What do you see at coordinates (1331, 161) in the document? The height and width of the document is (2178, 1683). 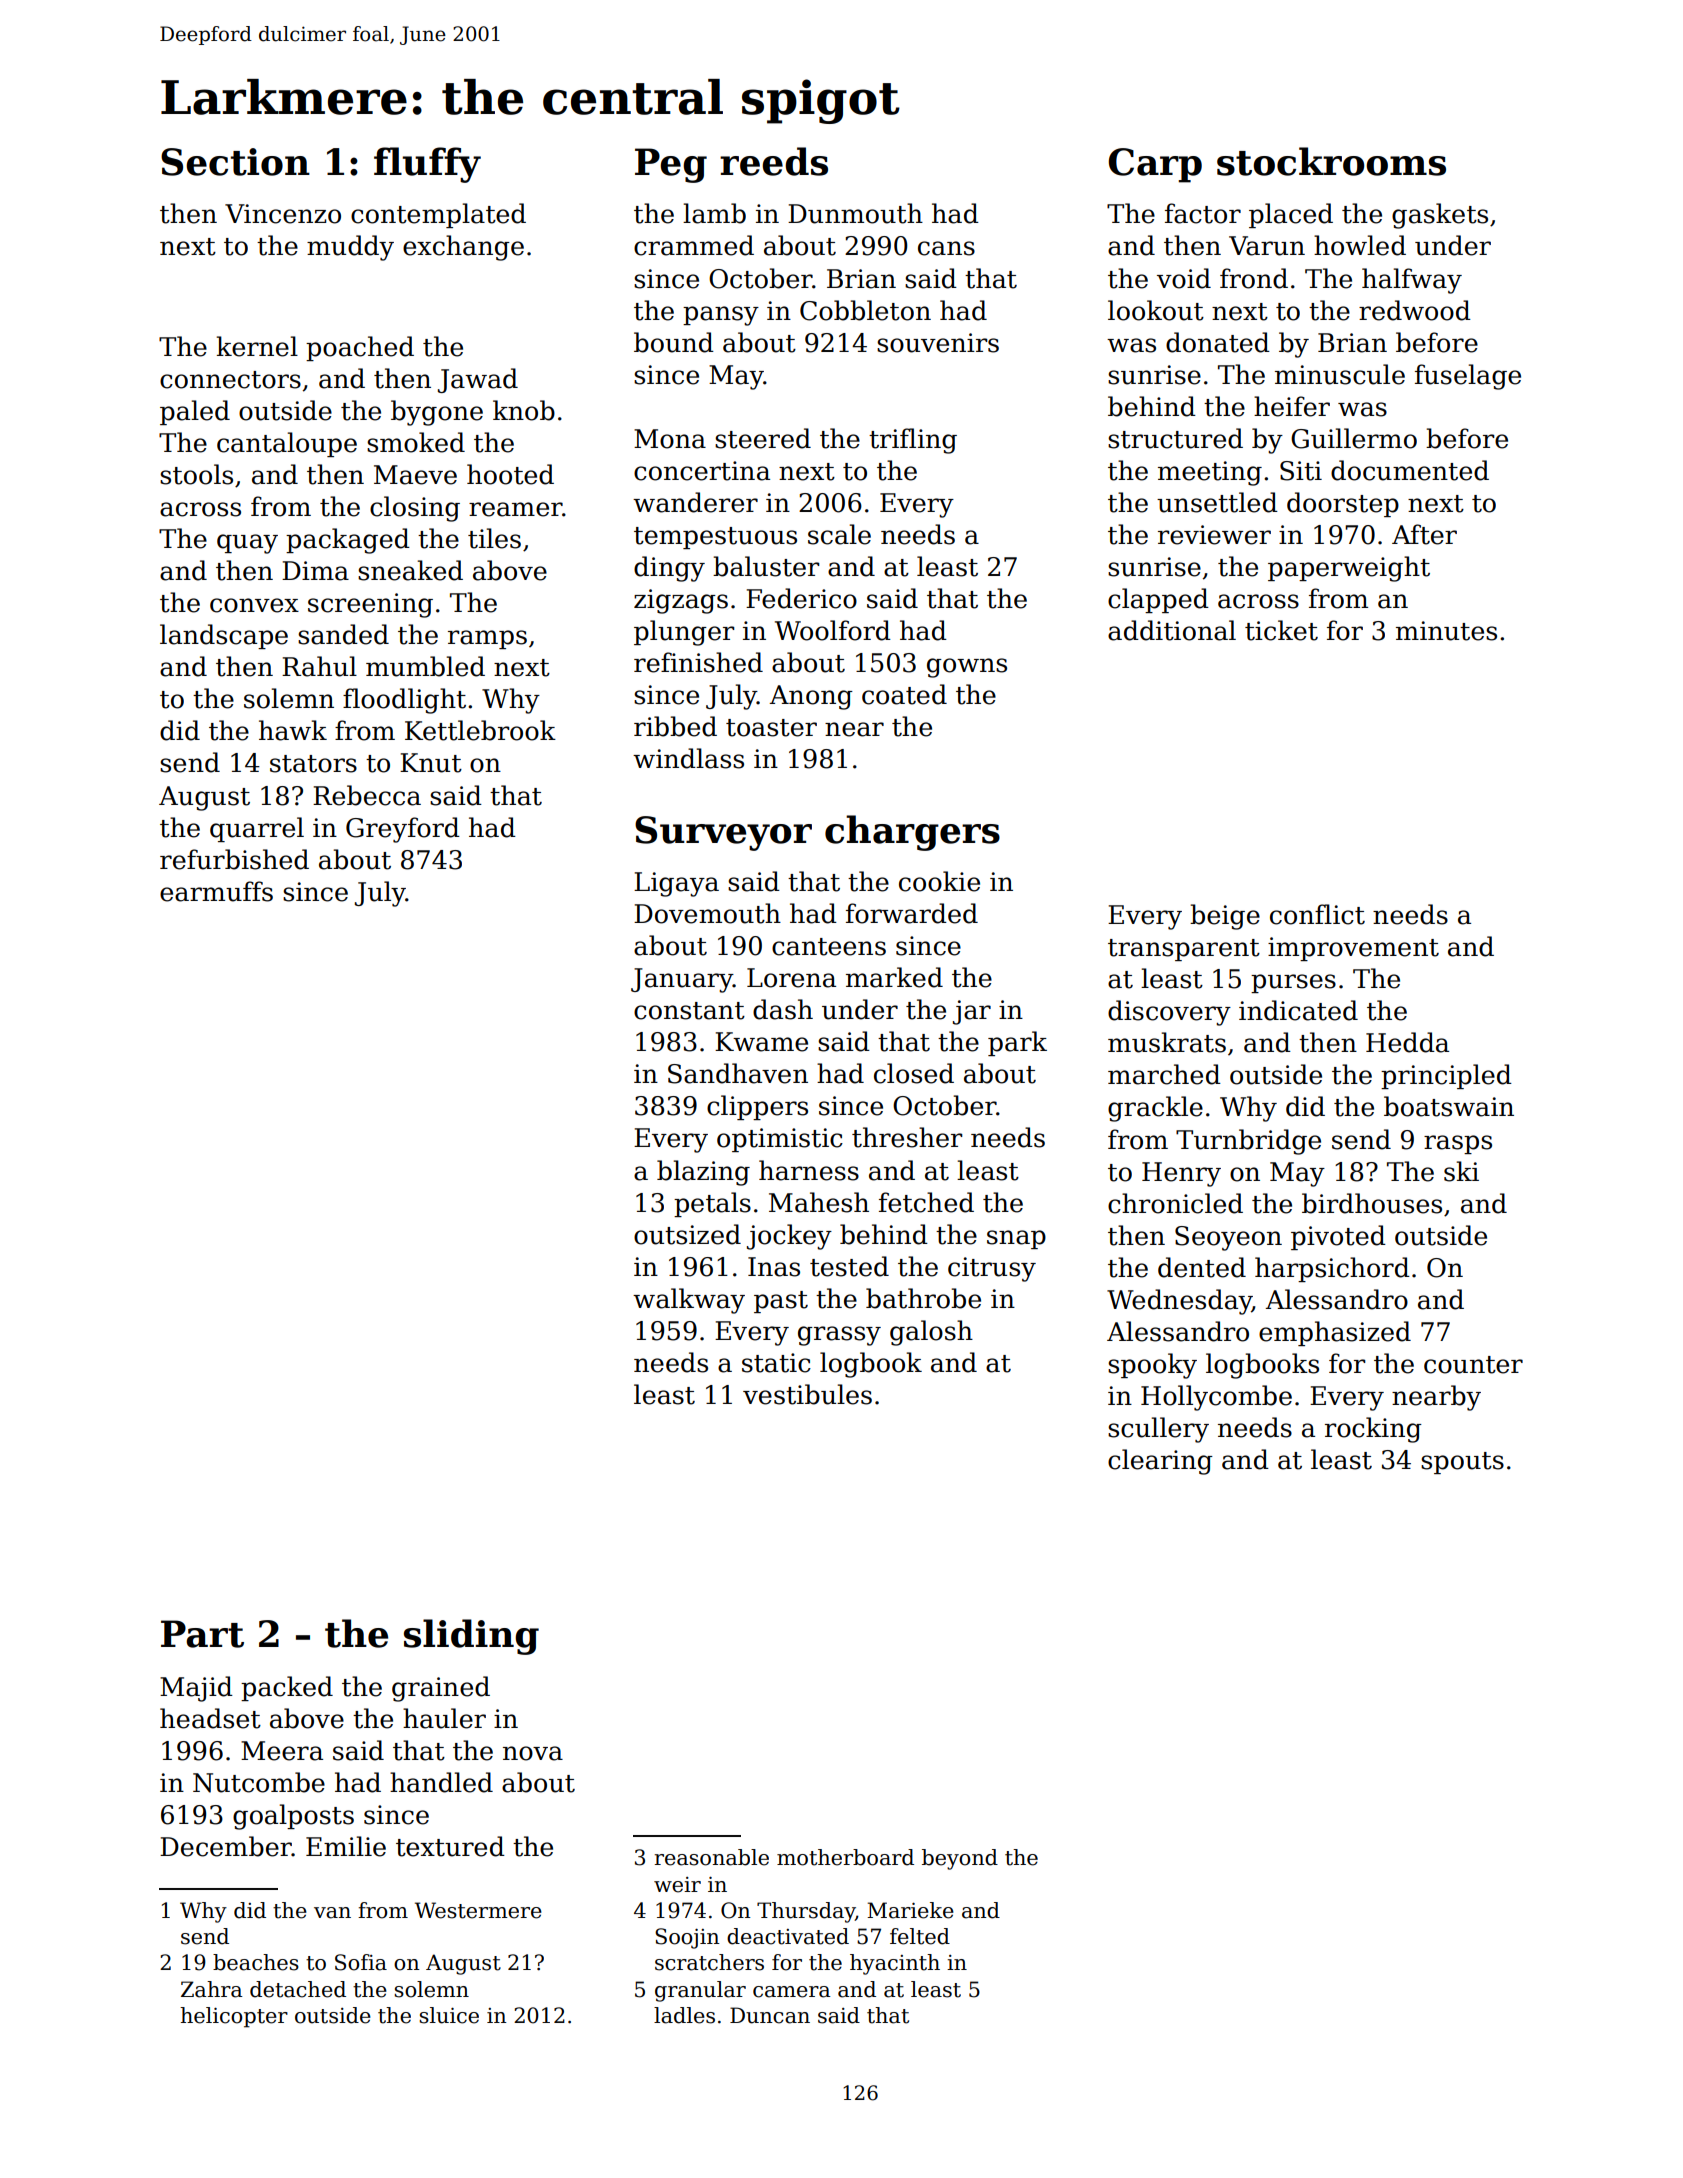 I see `stockrooms` at bounding box center [1331, 161].
